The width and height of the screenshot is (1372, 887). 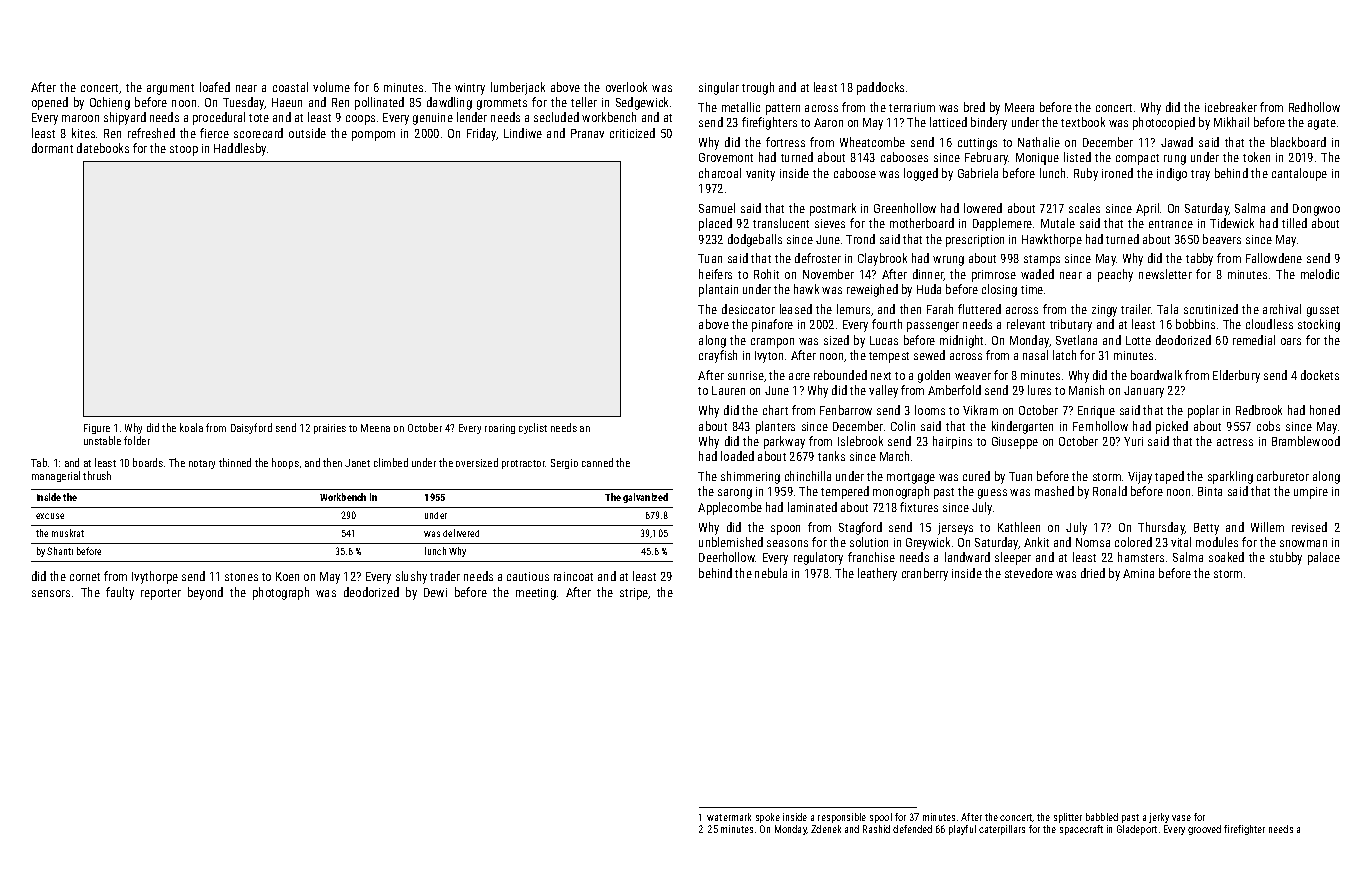 I want to click on plantain, so click(x=718, y=290).
